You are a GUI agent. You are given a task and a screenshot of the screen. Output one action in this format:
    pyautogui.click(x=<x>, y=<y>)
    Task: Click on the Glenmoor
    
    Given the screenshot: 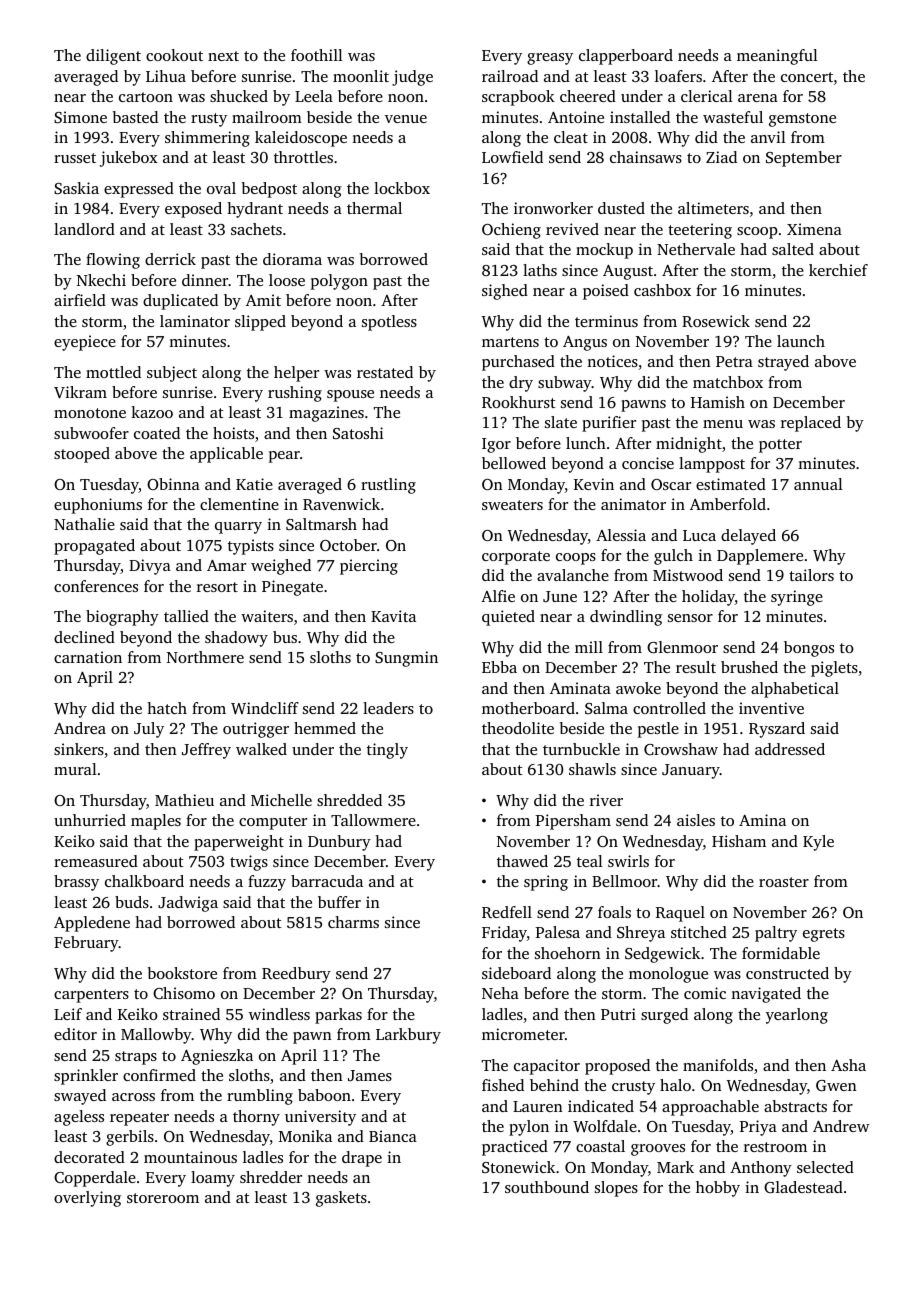 What is the action you would take?
    pyautogui.click(x=682, y=647)
